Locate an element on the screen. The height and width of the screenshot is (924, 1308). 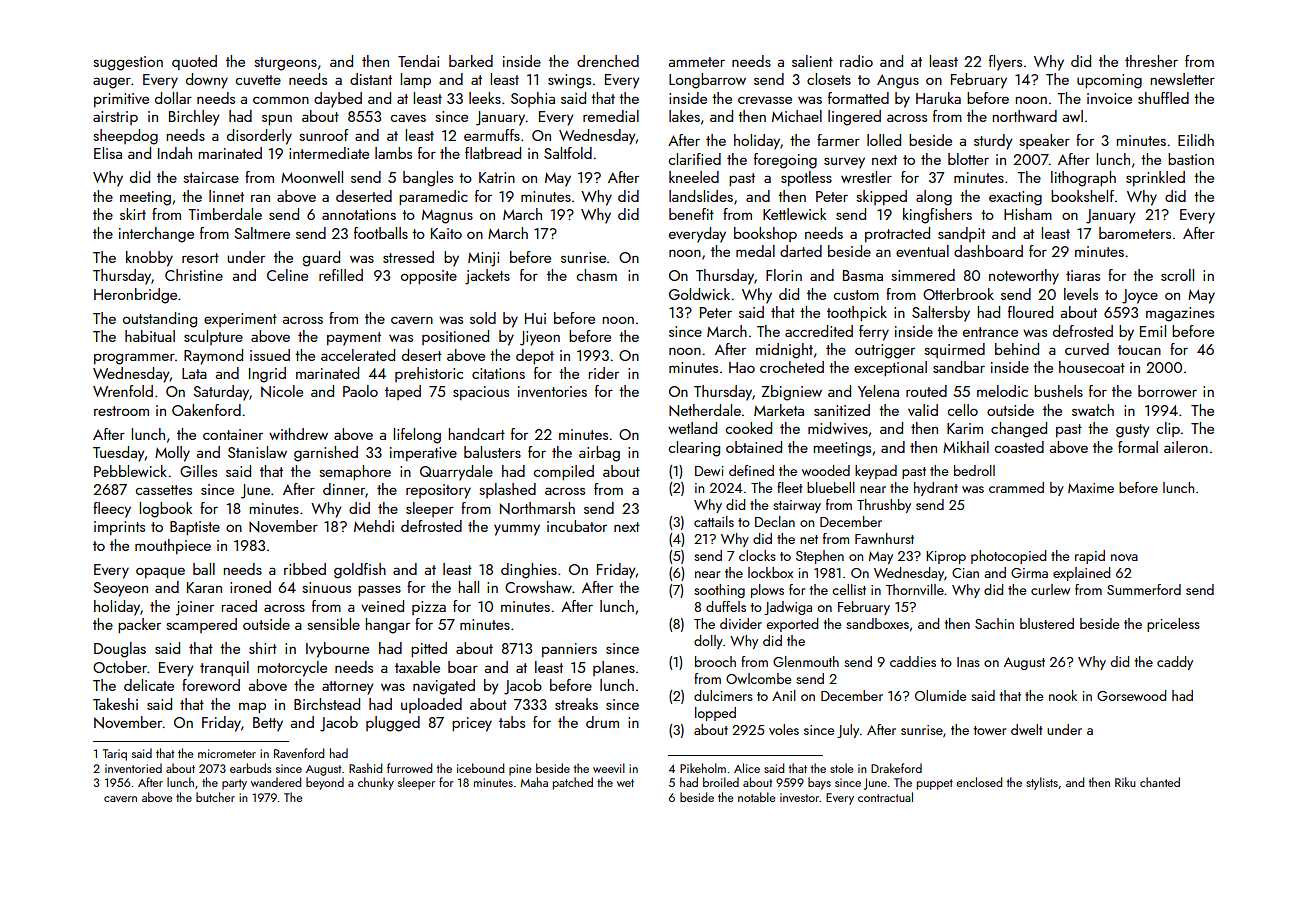
notable is located at coordinates (757, 797).
